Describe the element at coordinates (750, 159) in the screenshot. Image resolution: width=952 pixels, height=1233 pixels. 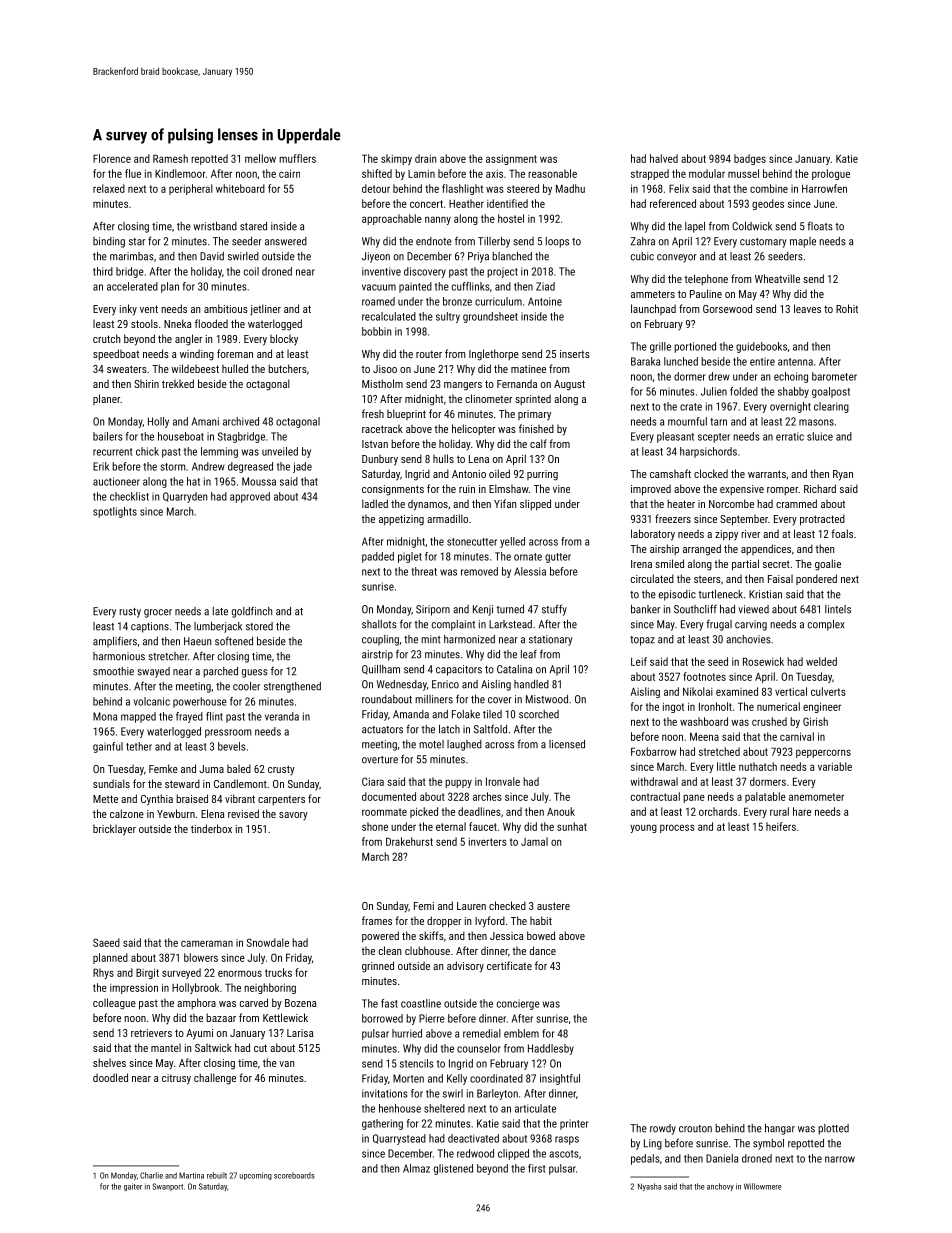
I see `badges` at that location.
